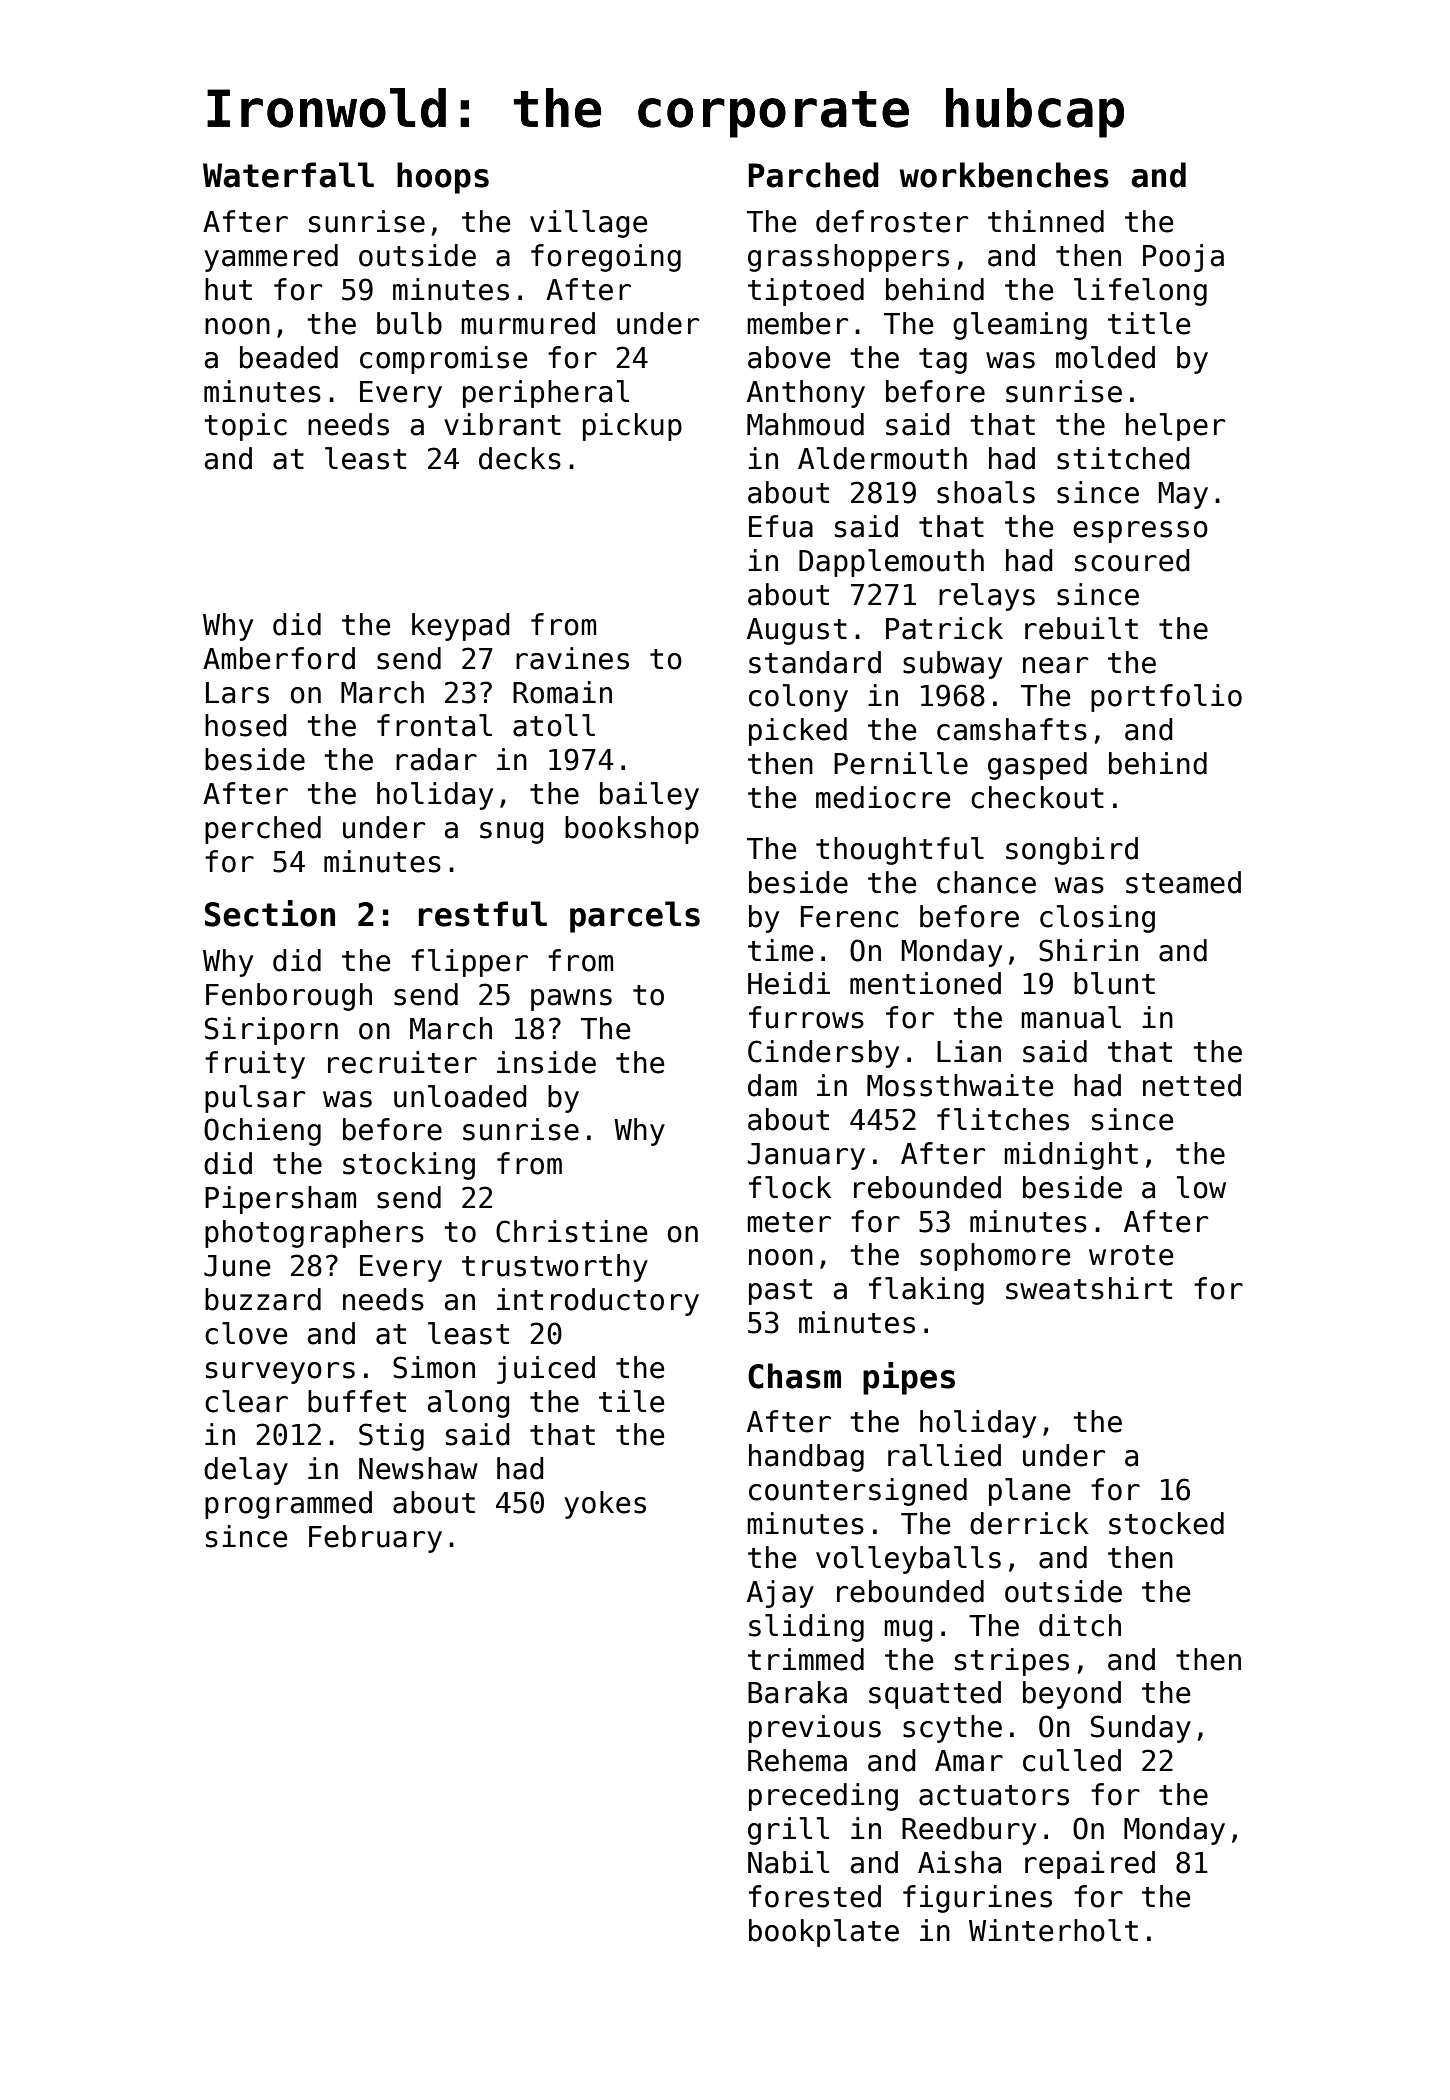 The height and width of the document is (2100, 1450). I want to click on manual, so click(1071, 1017).
